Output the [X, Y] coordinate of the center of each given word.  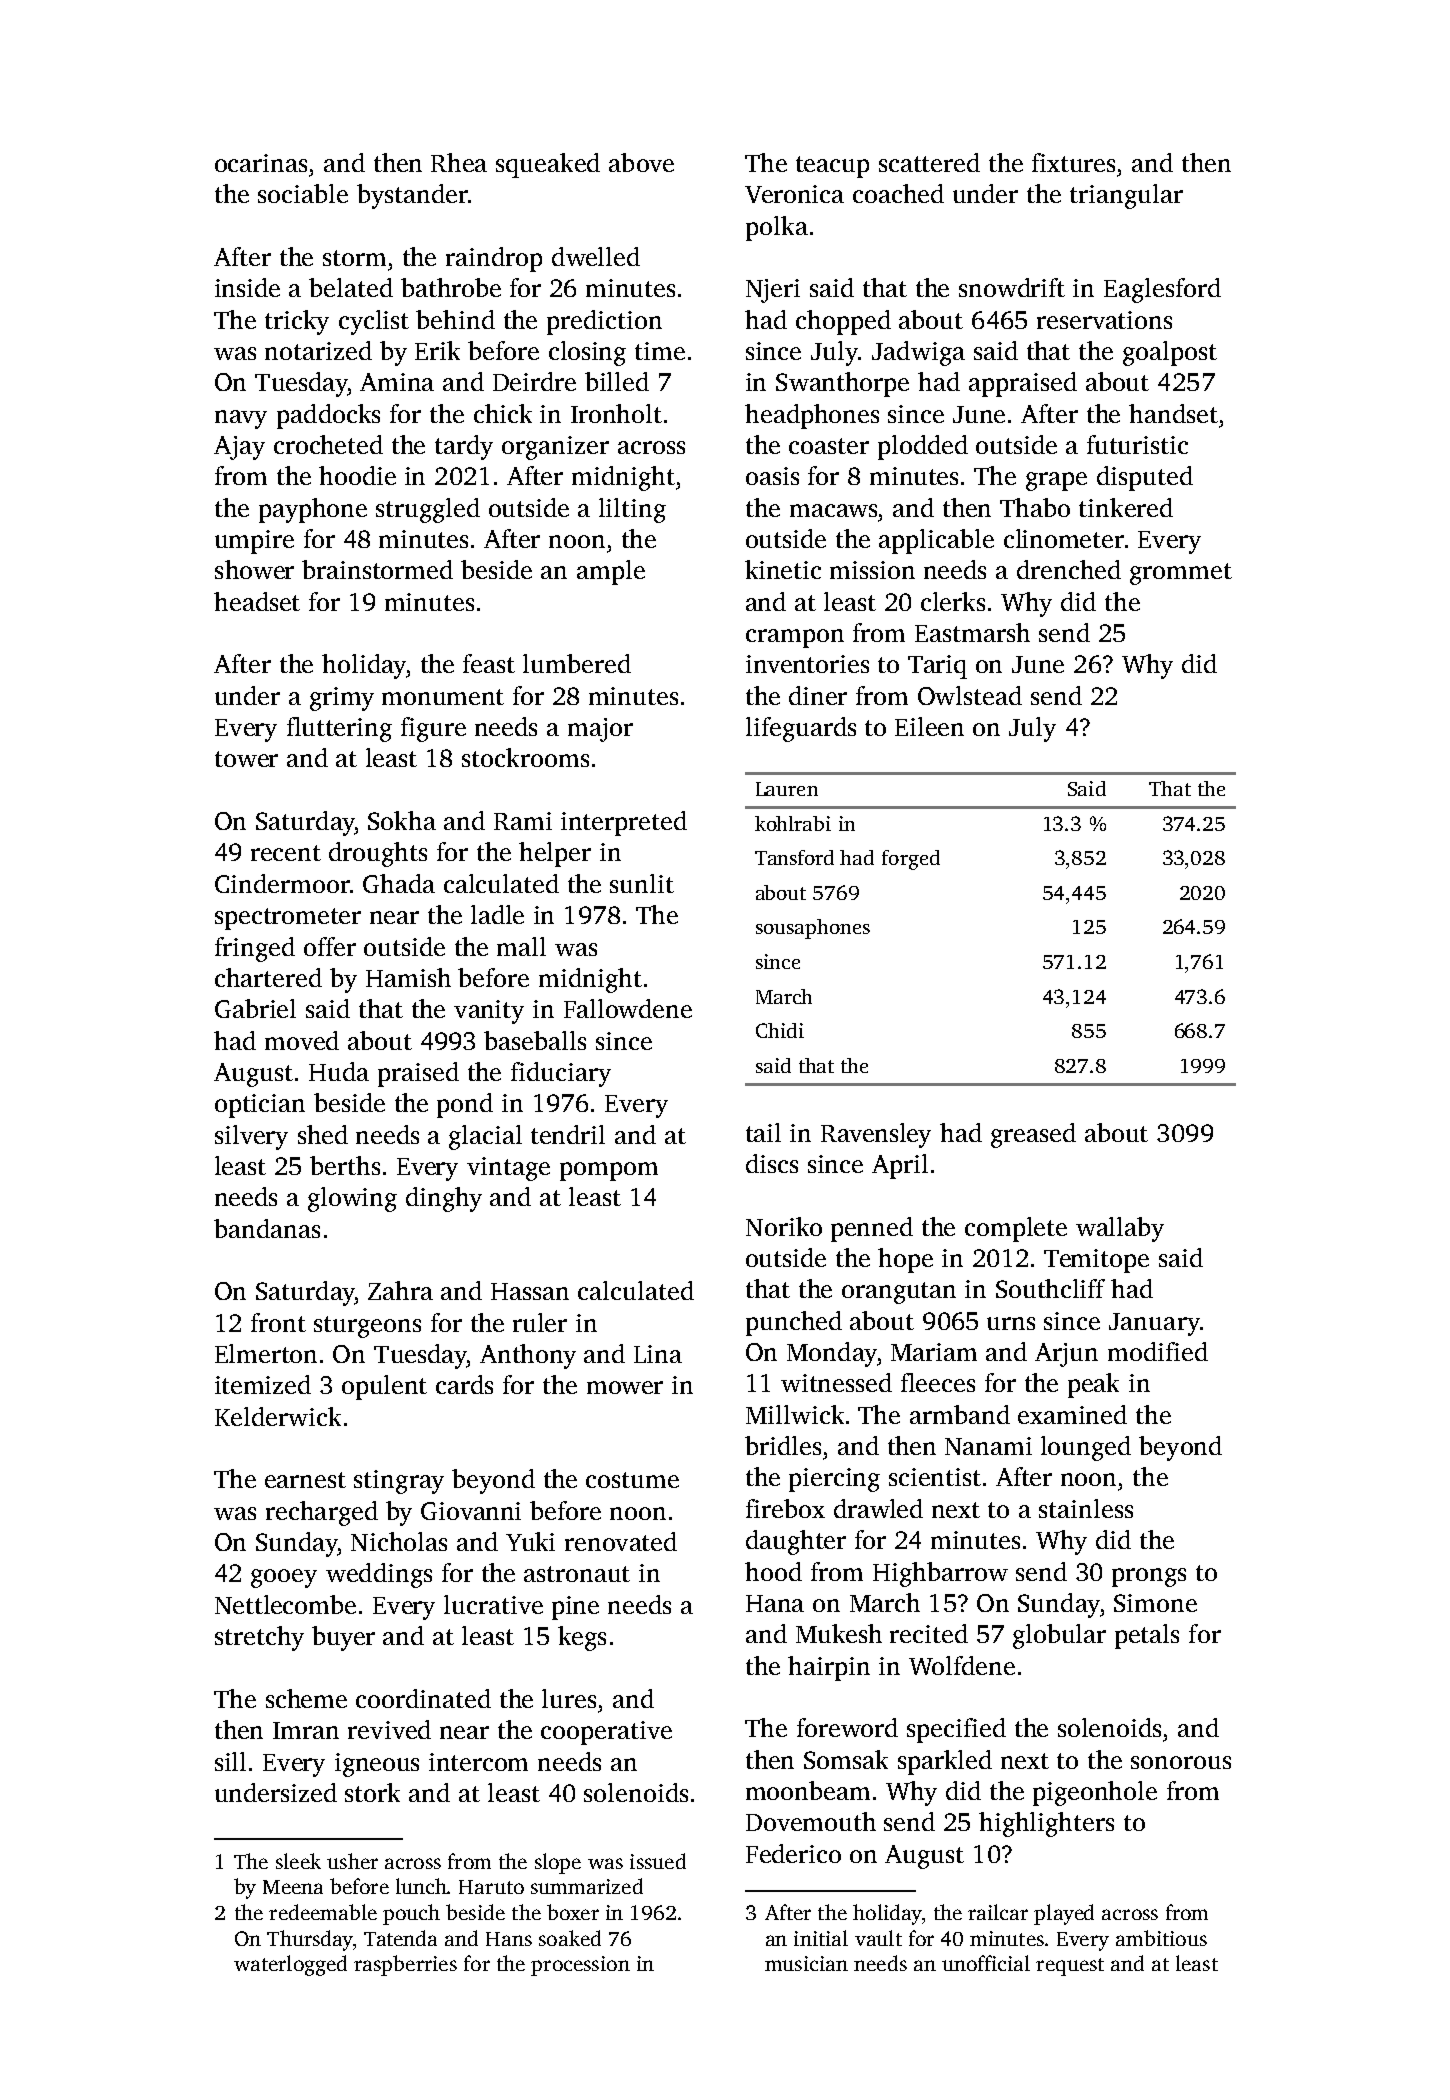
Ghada [399, 883]
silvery [251, 1137]
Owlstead [970, 695]
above [641, 162]
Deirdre [534, 381]
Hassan [530, 1291]
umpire [254, 542]
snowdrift [1012, 287]
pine [575, 1608]
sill [230, 1761]
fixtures [1073, 162]
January [1154, 1324]
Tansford [794, 857]
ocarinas [261, 163]
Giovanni [471, 1511]
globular [1059, 1636]
